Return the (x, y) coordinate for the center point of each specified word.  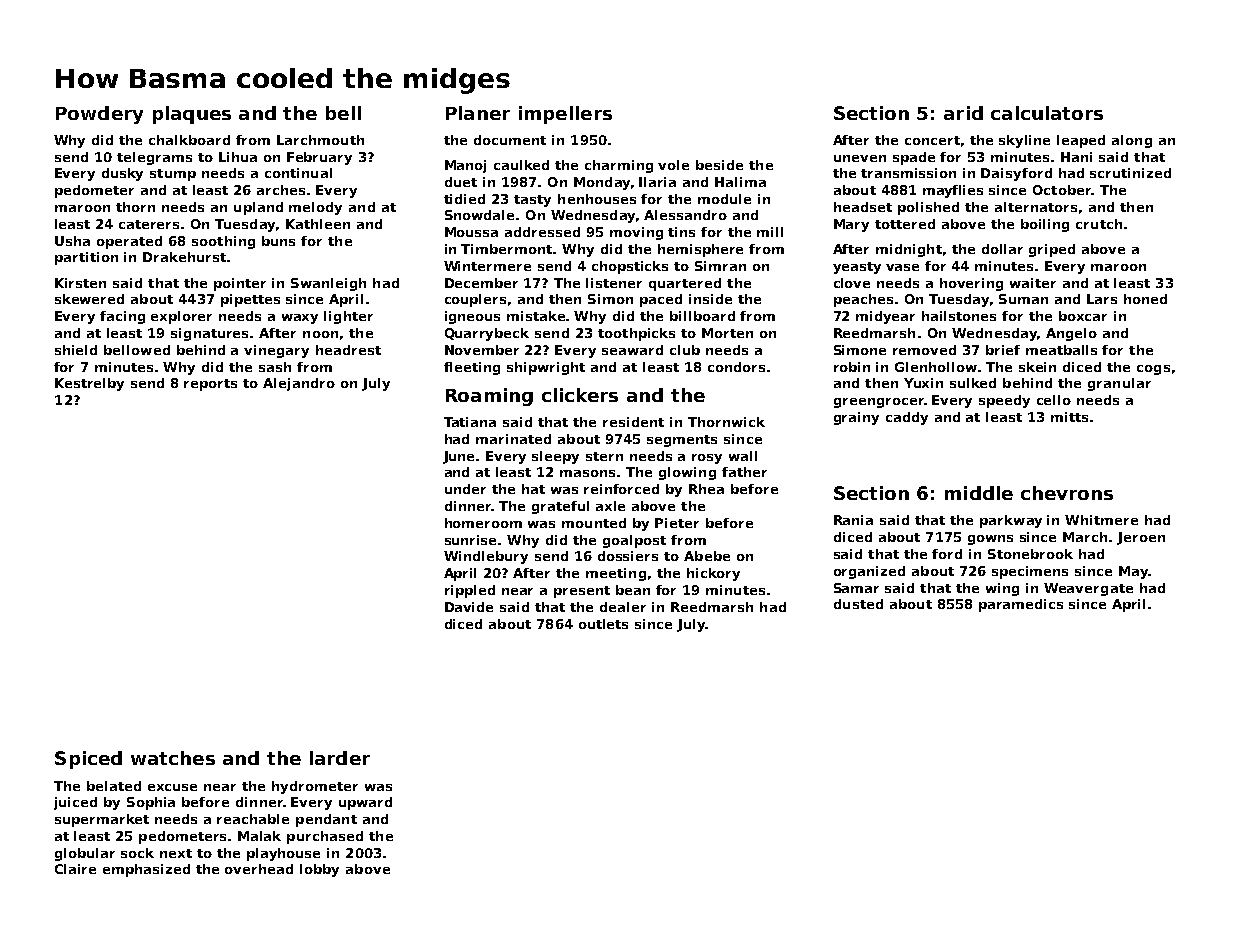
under (465, 489)
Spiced (88, 760)
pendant (326, 820)
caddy (907, 418)
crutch (1099, 224)
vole (673, 165)
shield (76, 350)
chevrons (1067, 493)
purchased (325, 837)
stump (173, 175)
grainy (856, 418)
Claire (75, 869)
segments (682, 441)
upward (365, 803)
